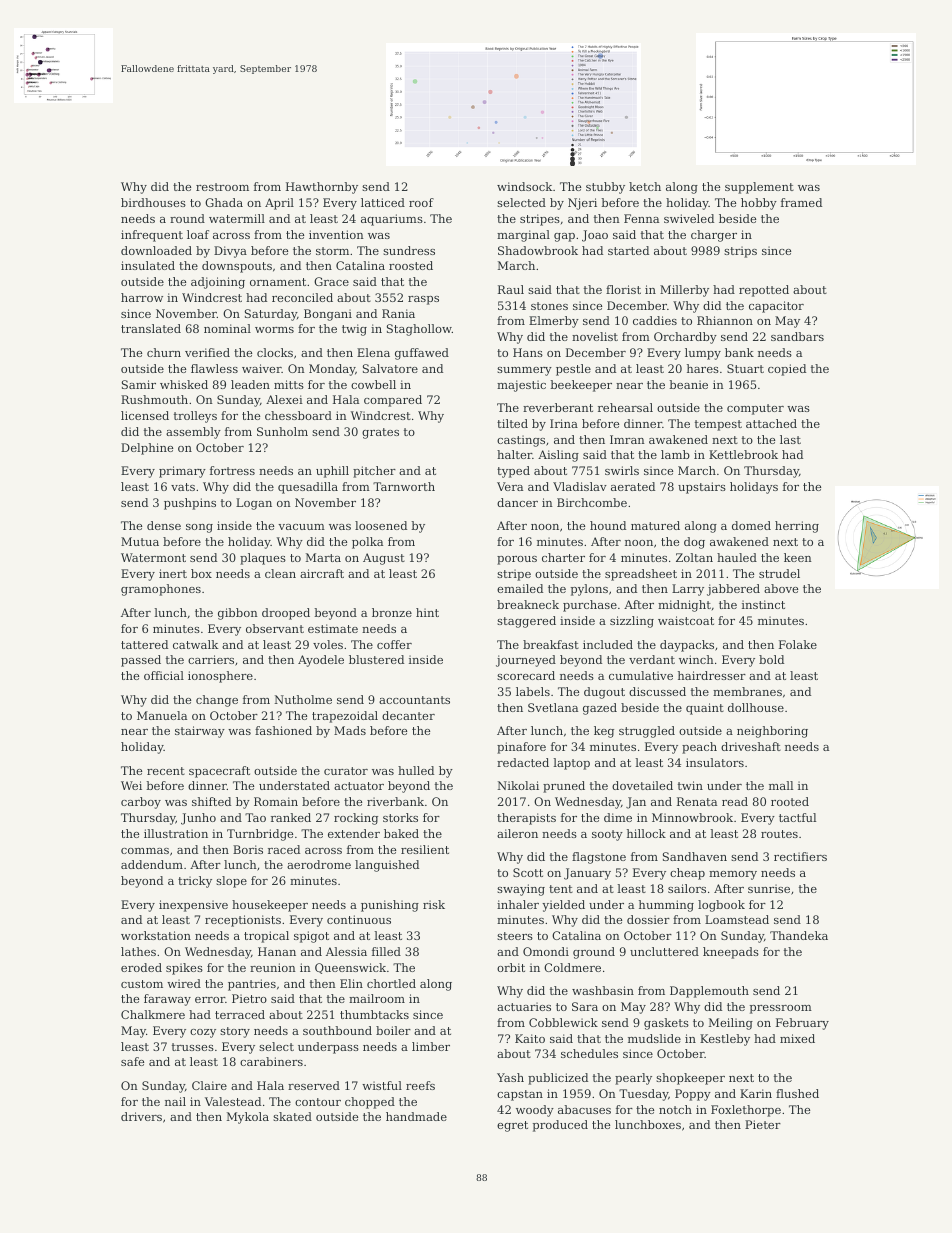 The height and width of the image is (1233, 952). Describe the element at coordinates (797, 817) in the image. I see `tactful` at that location.
